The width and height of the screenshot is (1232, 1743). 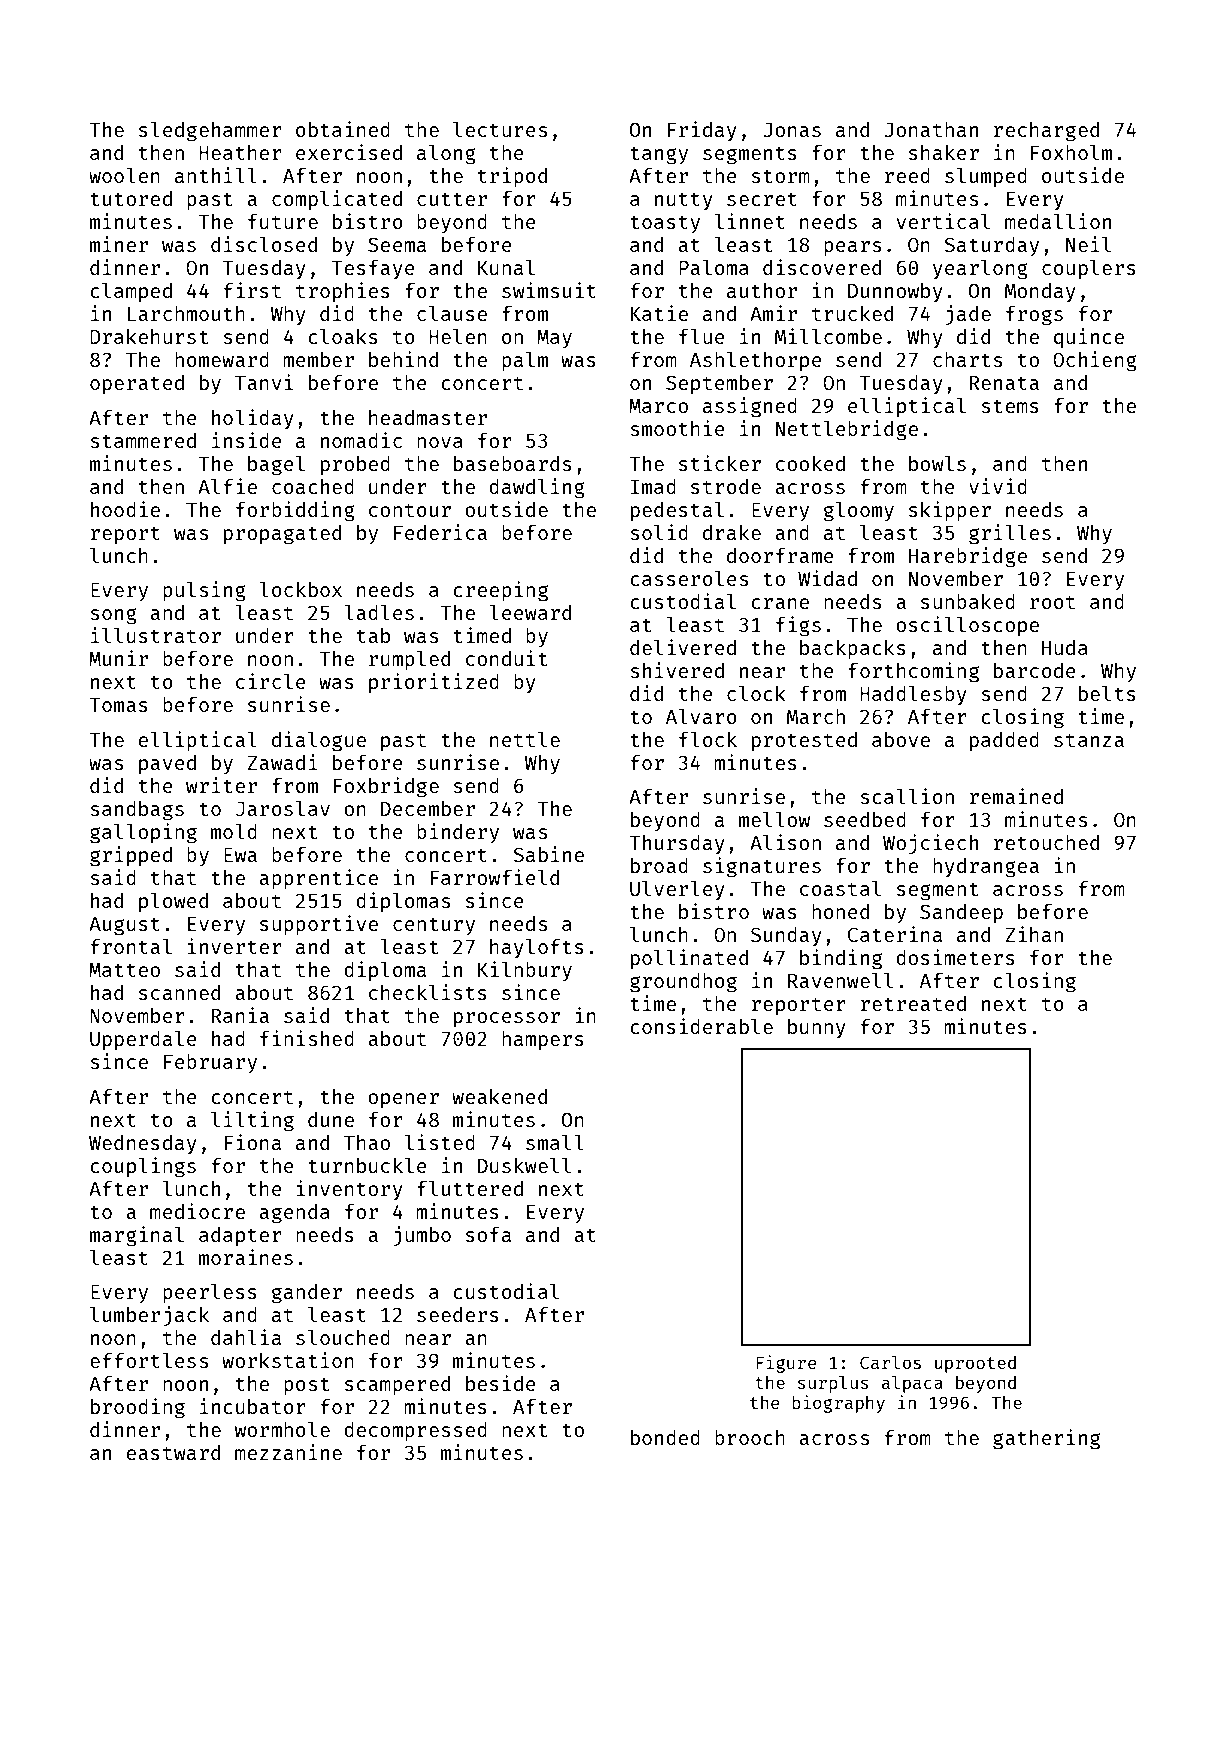 I want to click on Tomas, so click(x=118, y=705).
